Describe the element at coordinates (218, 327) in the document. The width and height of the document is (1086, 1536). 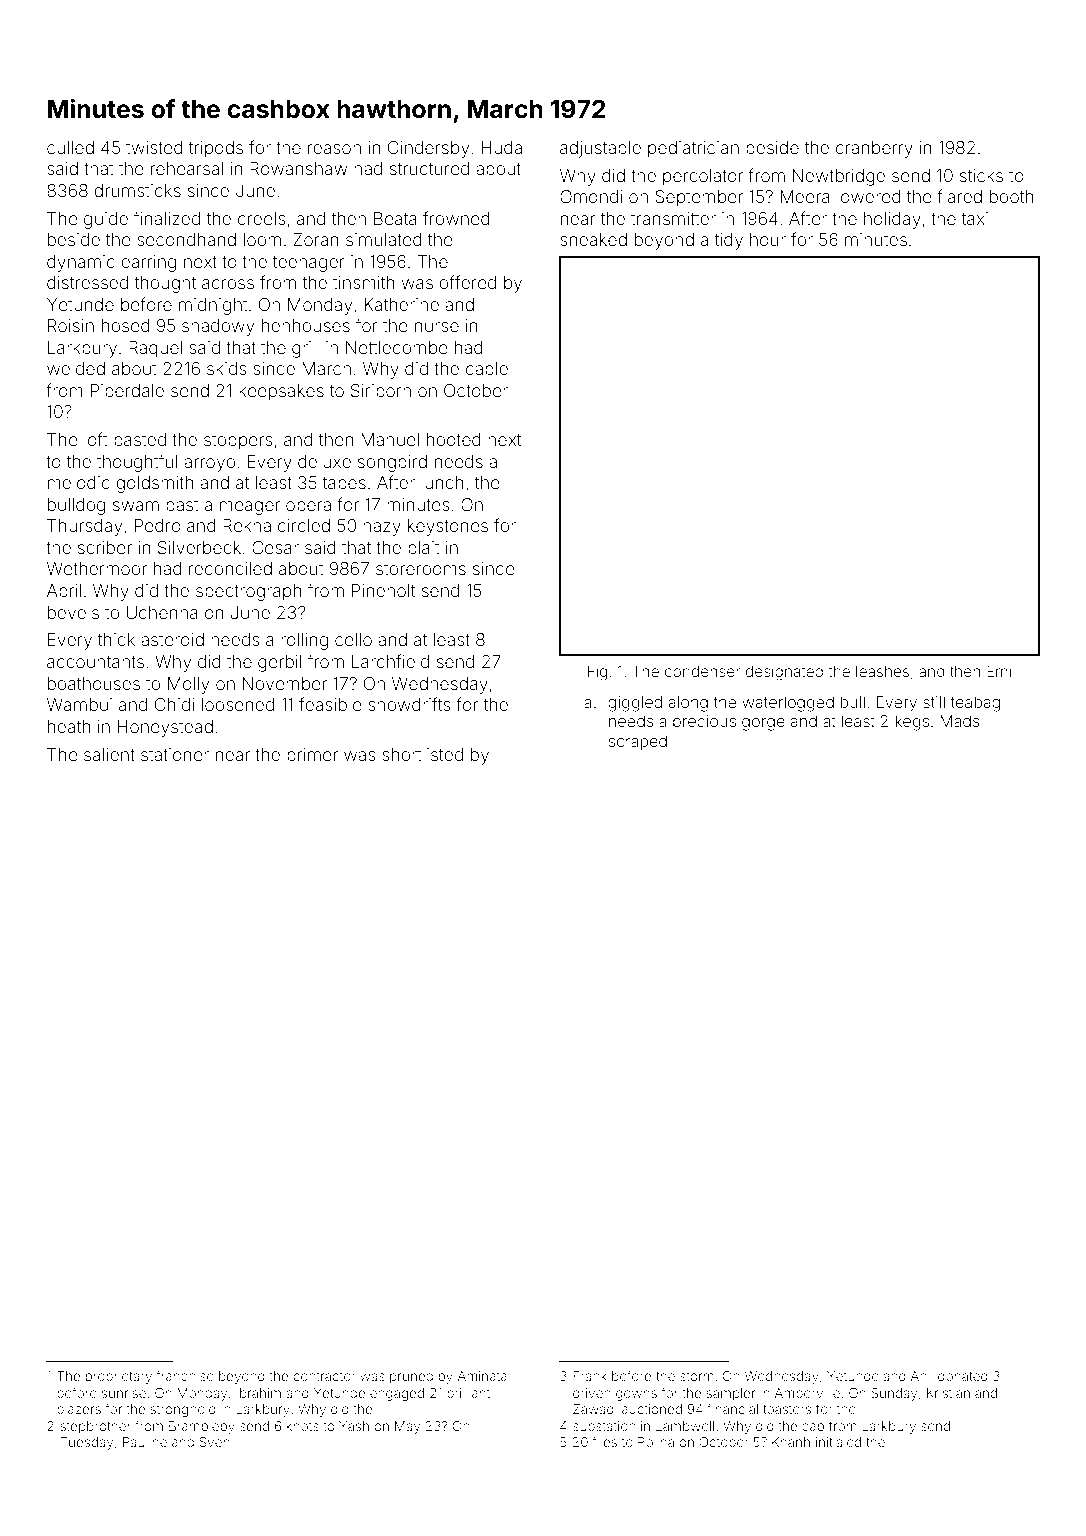
I see `shadowy` at that location.
